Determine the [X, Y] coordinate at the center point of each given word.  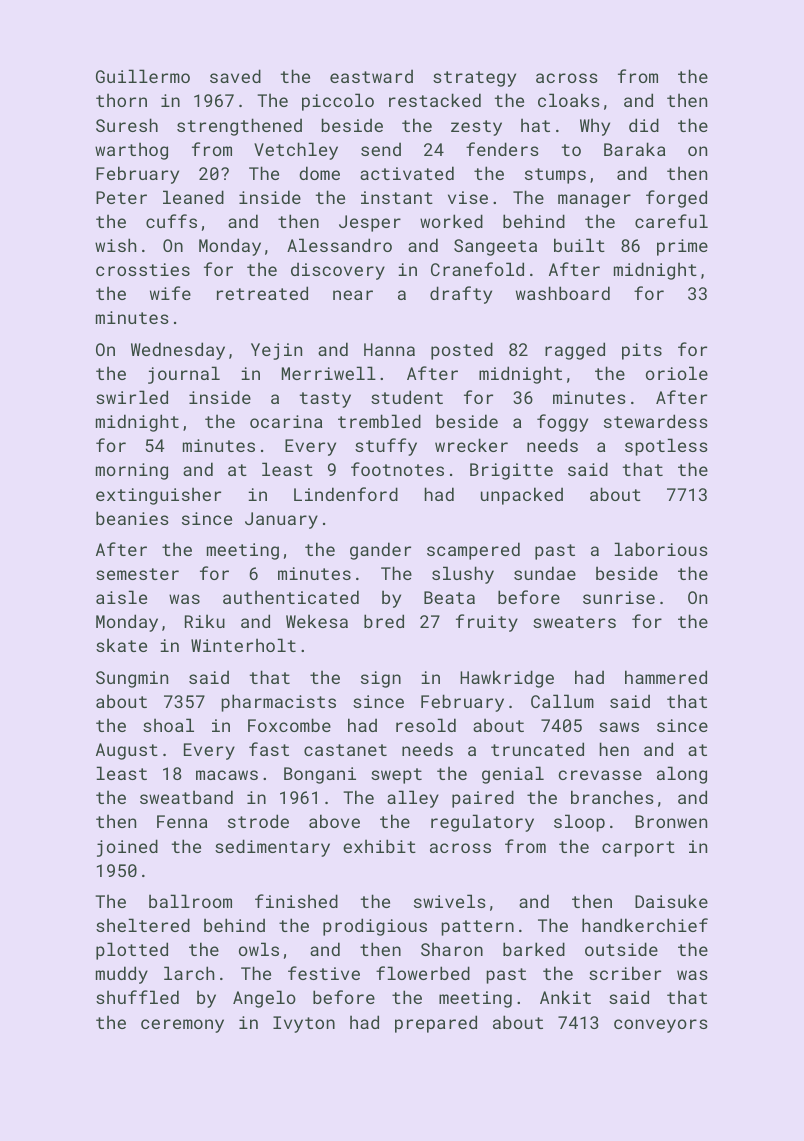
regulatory [482, 823]
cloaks [569, 100]
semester [137, 574]
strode [258, 821]
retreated [262, 293]
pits [642, 351]
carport [638, 849]
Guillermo [143, 76]
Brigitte [511, 471]
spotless [666, 447]
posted [462, 351]
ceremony [182, 1026]
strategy [474, 79]
